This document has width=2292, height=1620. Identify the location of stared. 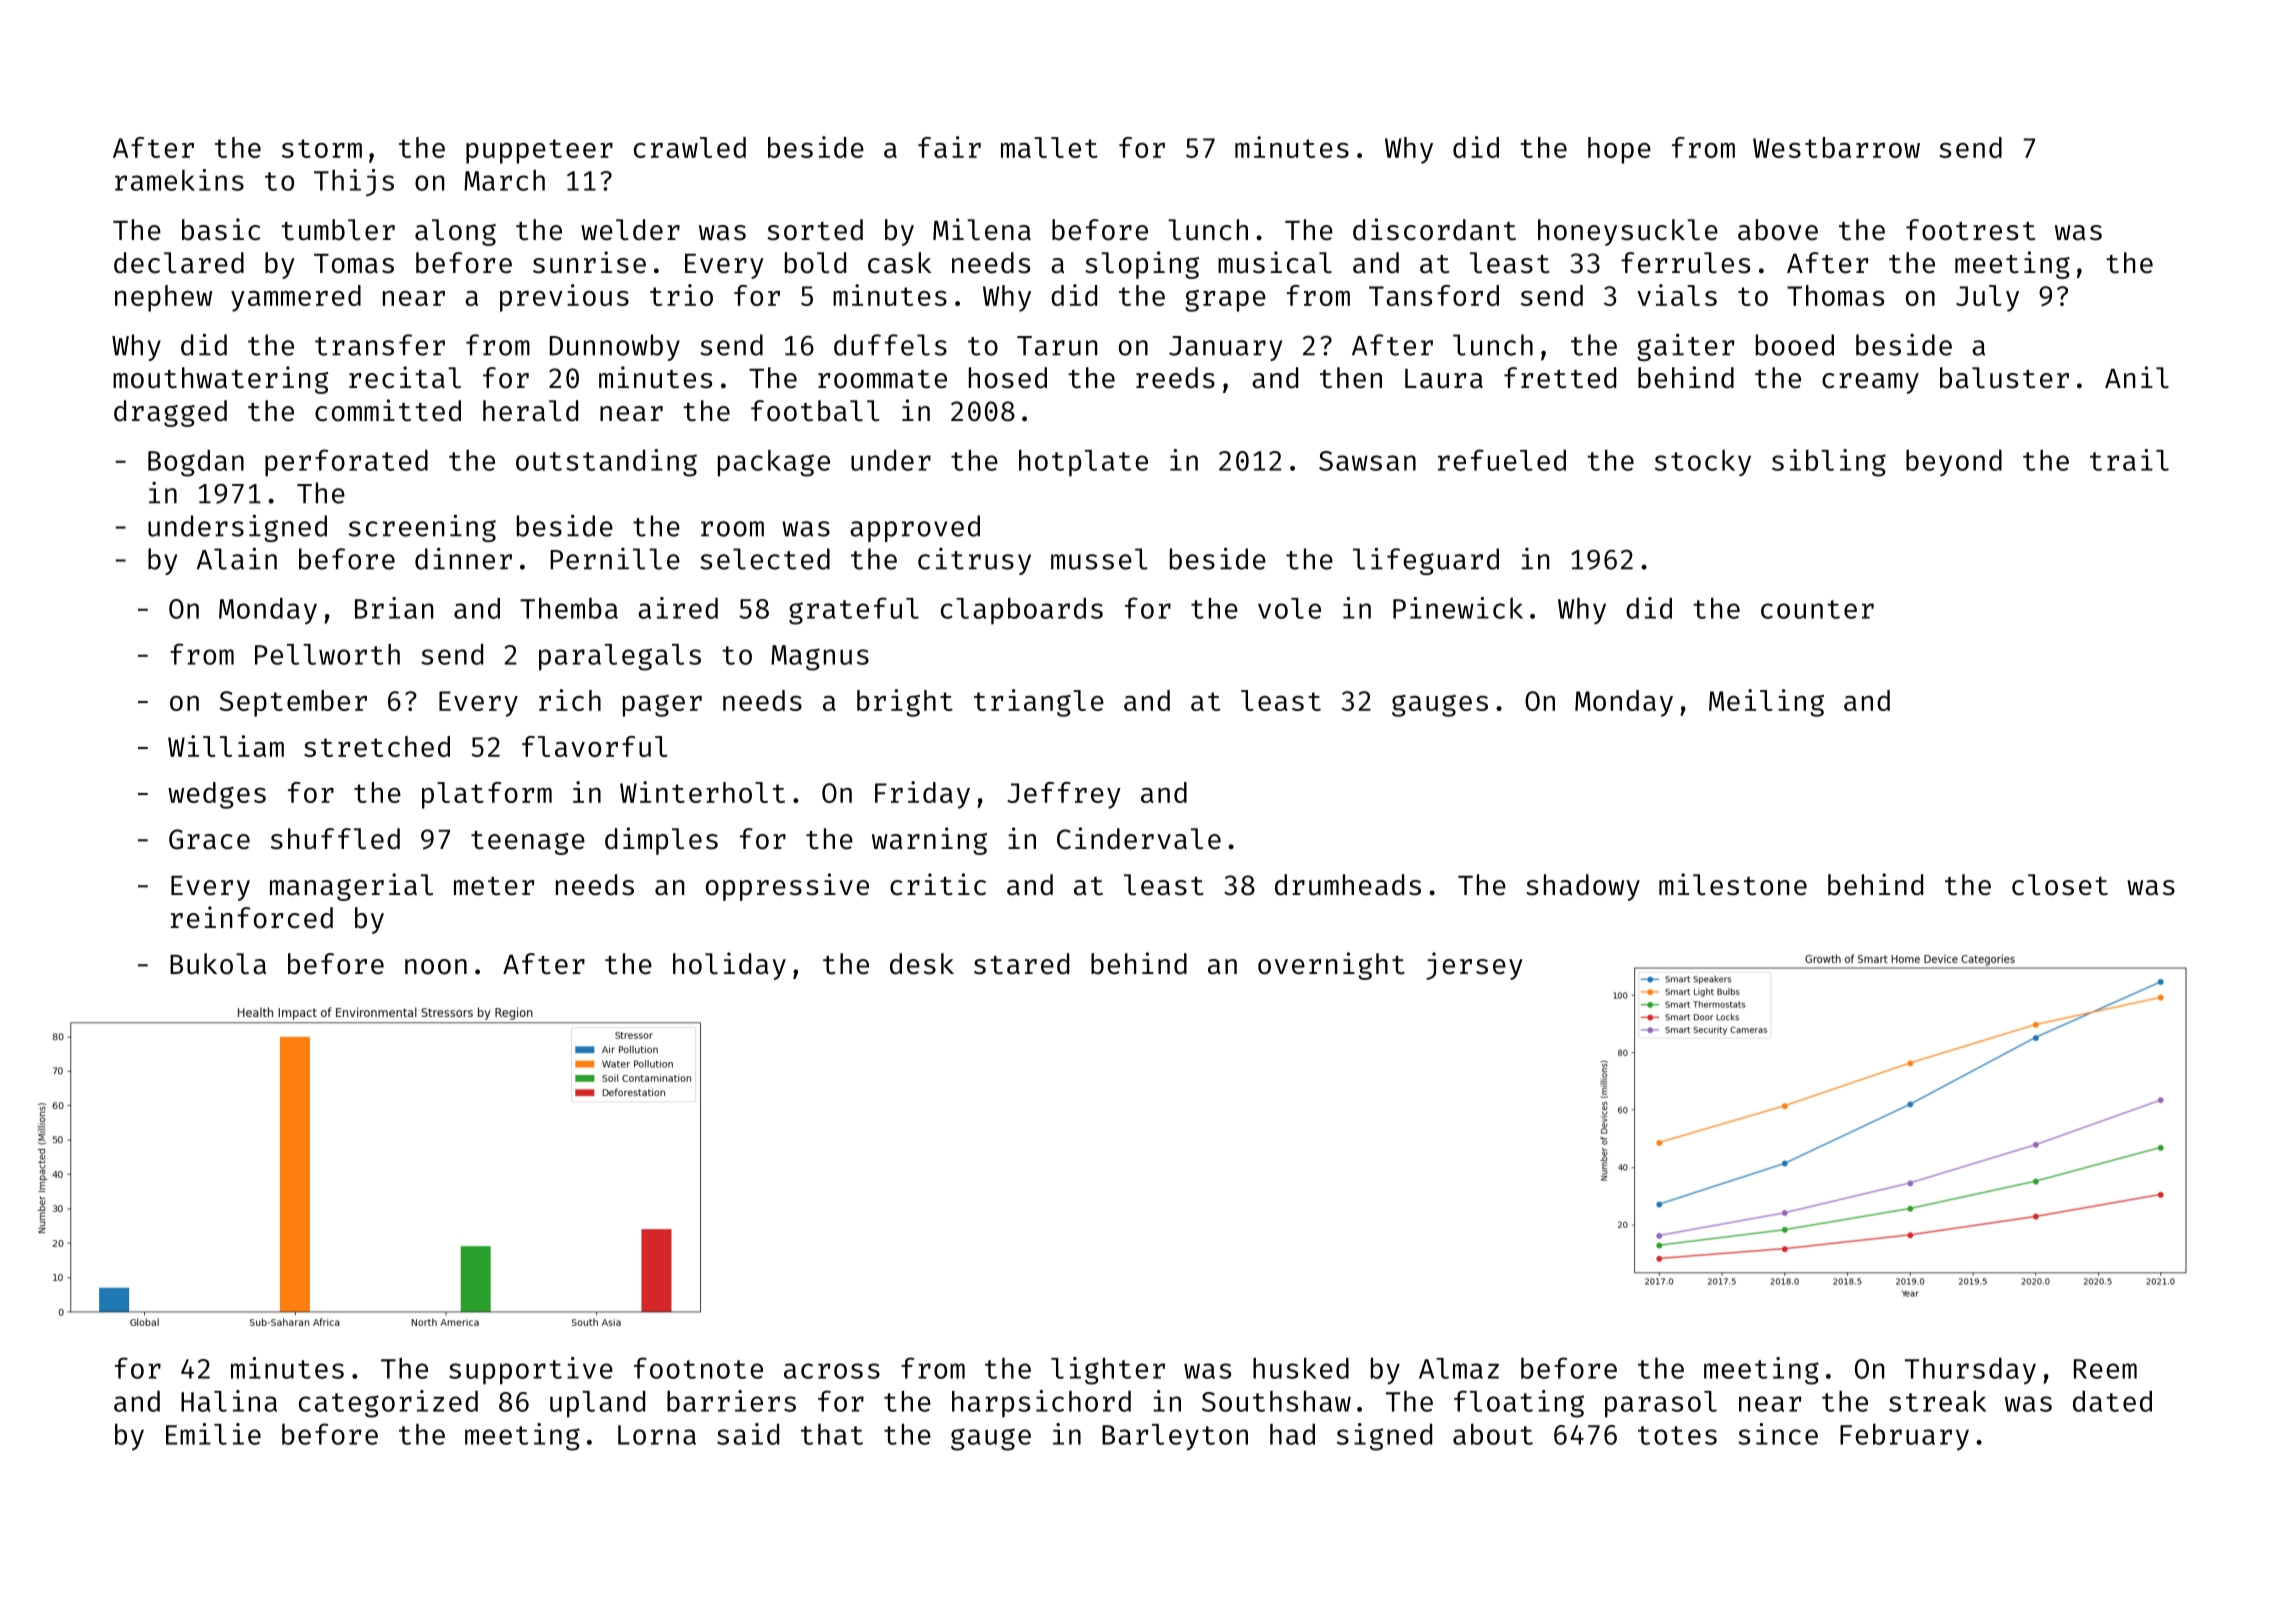
(1021, 964).
